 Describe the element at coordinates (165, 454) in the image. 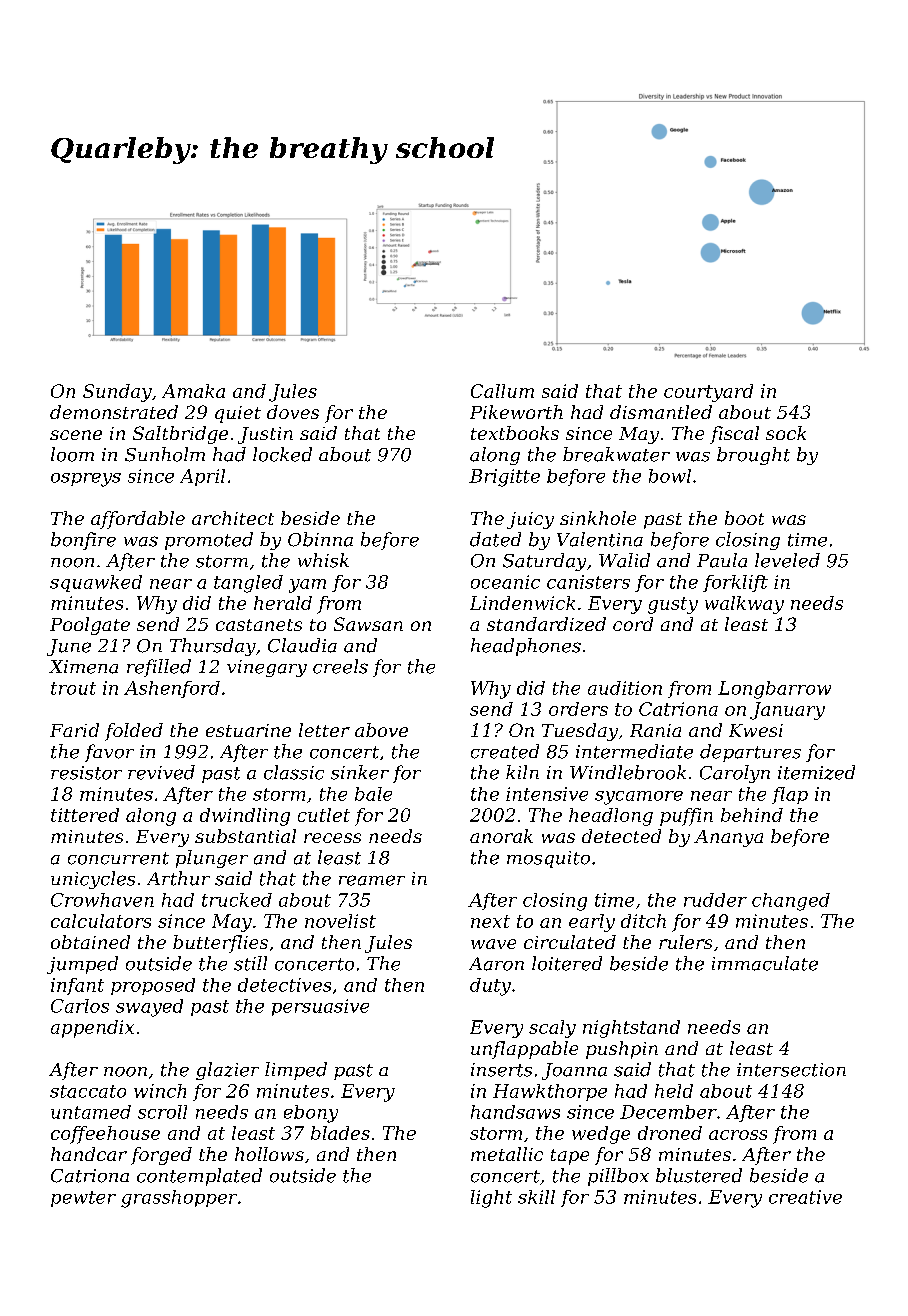

I see `Sunholm` at that location.
